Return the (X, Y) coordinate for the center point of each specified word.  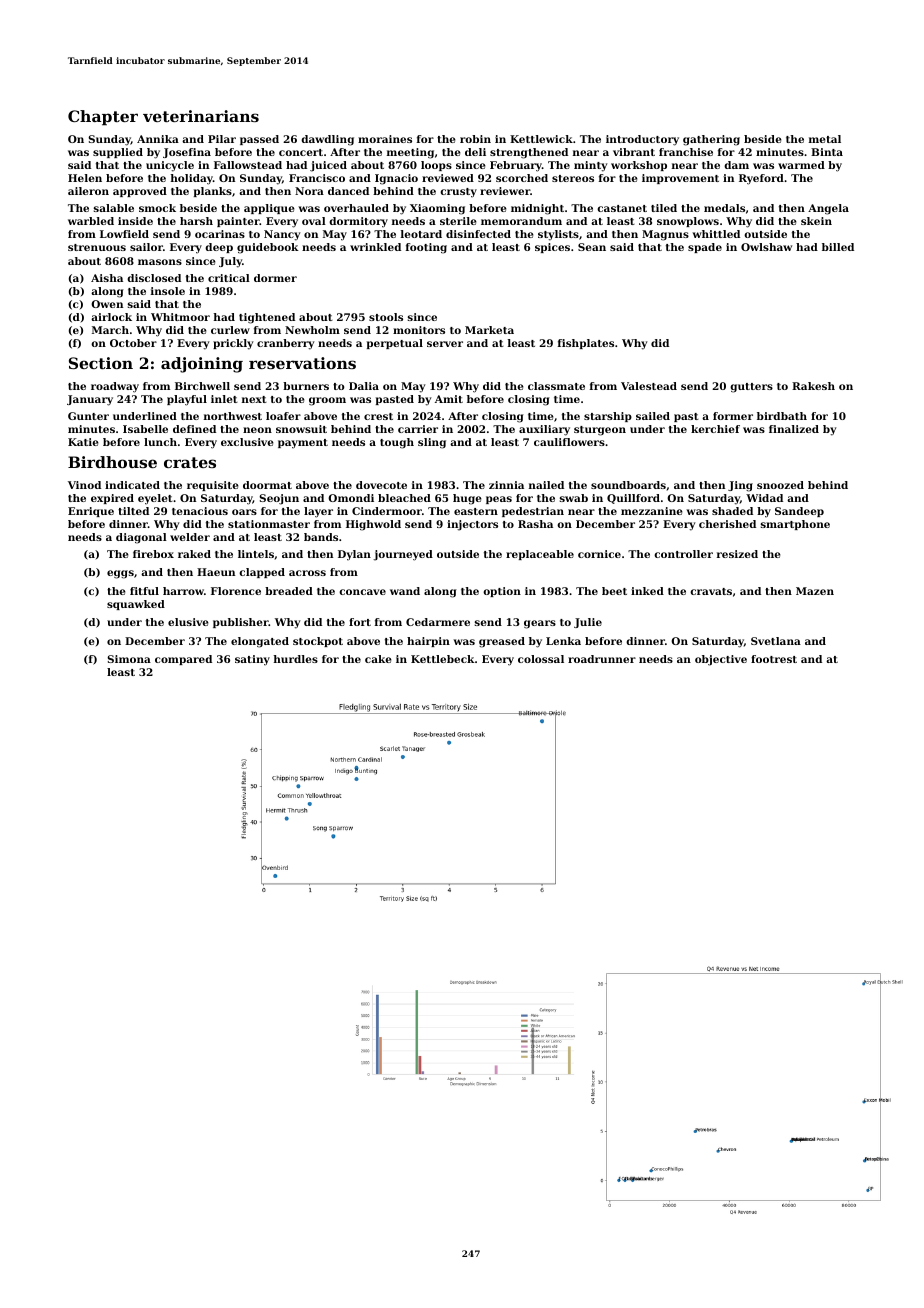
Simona (129, 659)
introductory (642, 140)
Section (101, 363)
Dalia (364, 386)
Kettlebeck (443, 659)
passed (259, 140)
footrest (774, 659)
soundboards (628, 485)
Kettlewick (541, 139)
